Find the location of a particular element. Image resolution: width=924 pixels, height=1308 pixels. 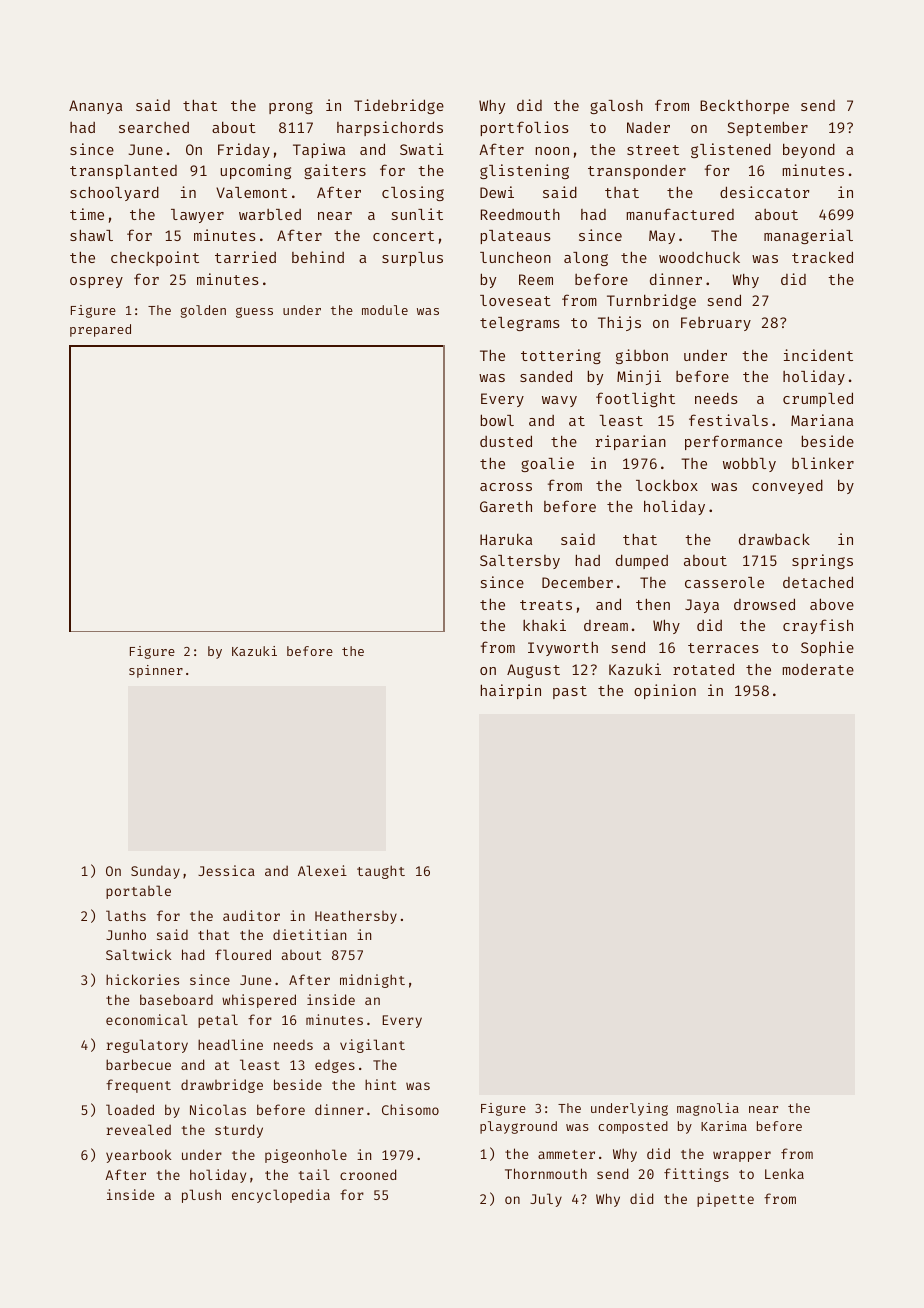

moderate is located at coordinates (818, 669).
